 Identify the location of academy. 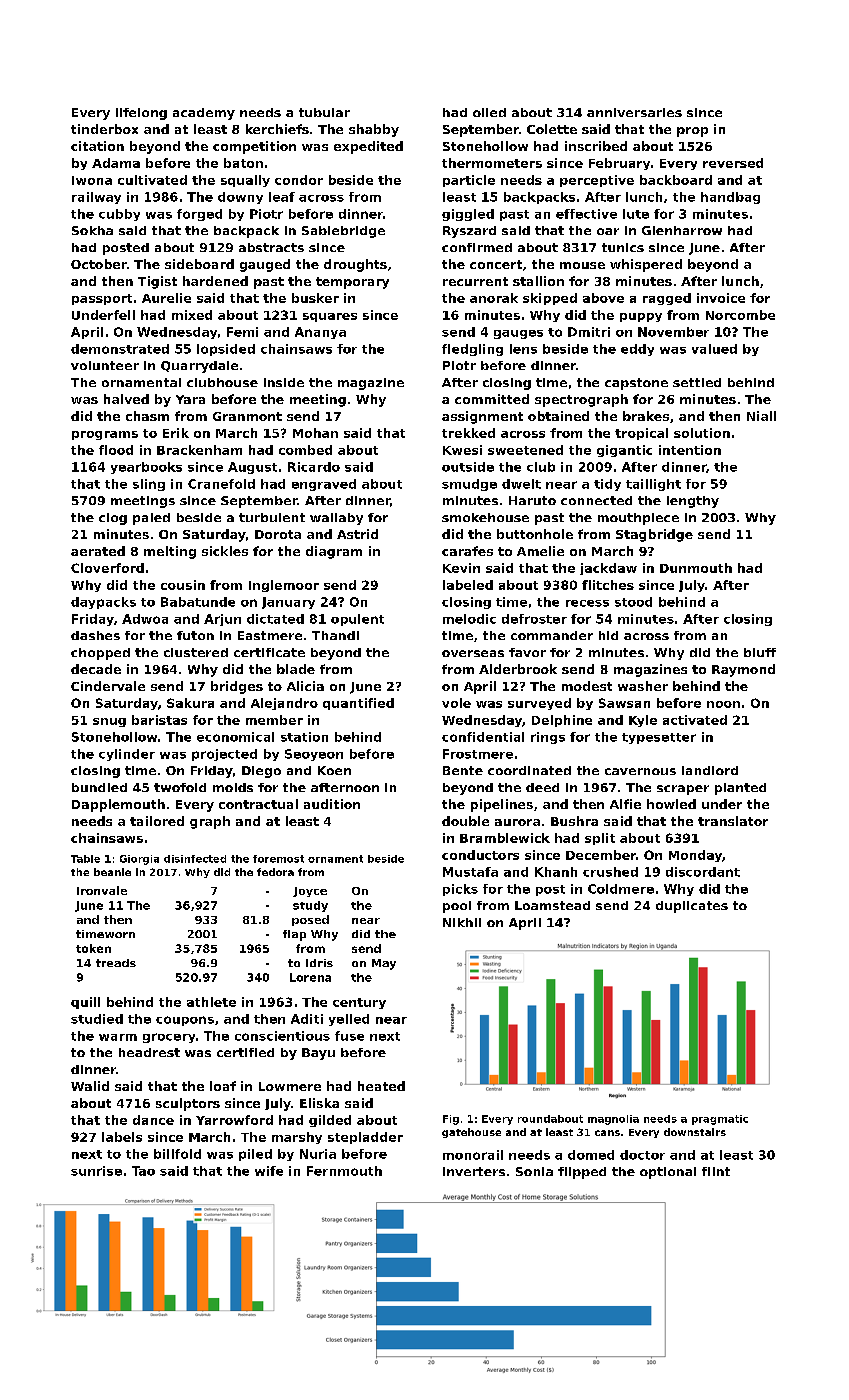
(204, 114).
